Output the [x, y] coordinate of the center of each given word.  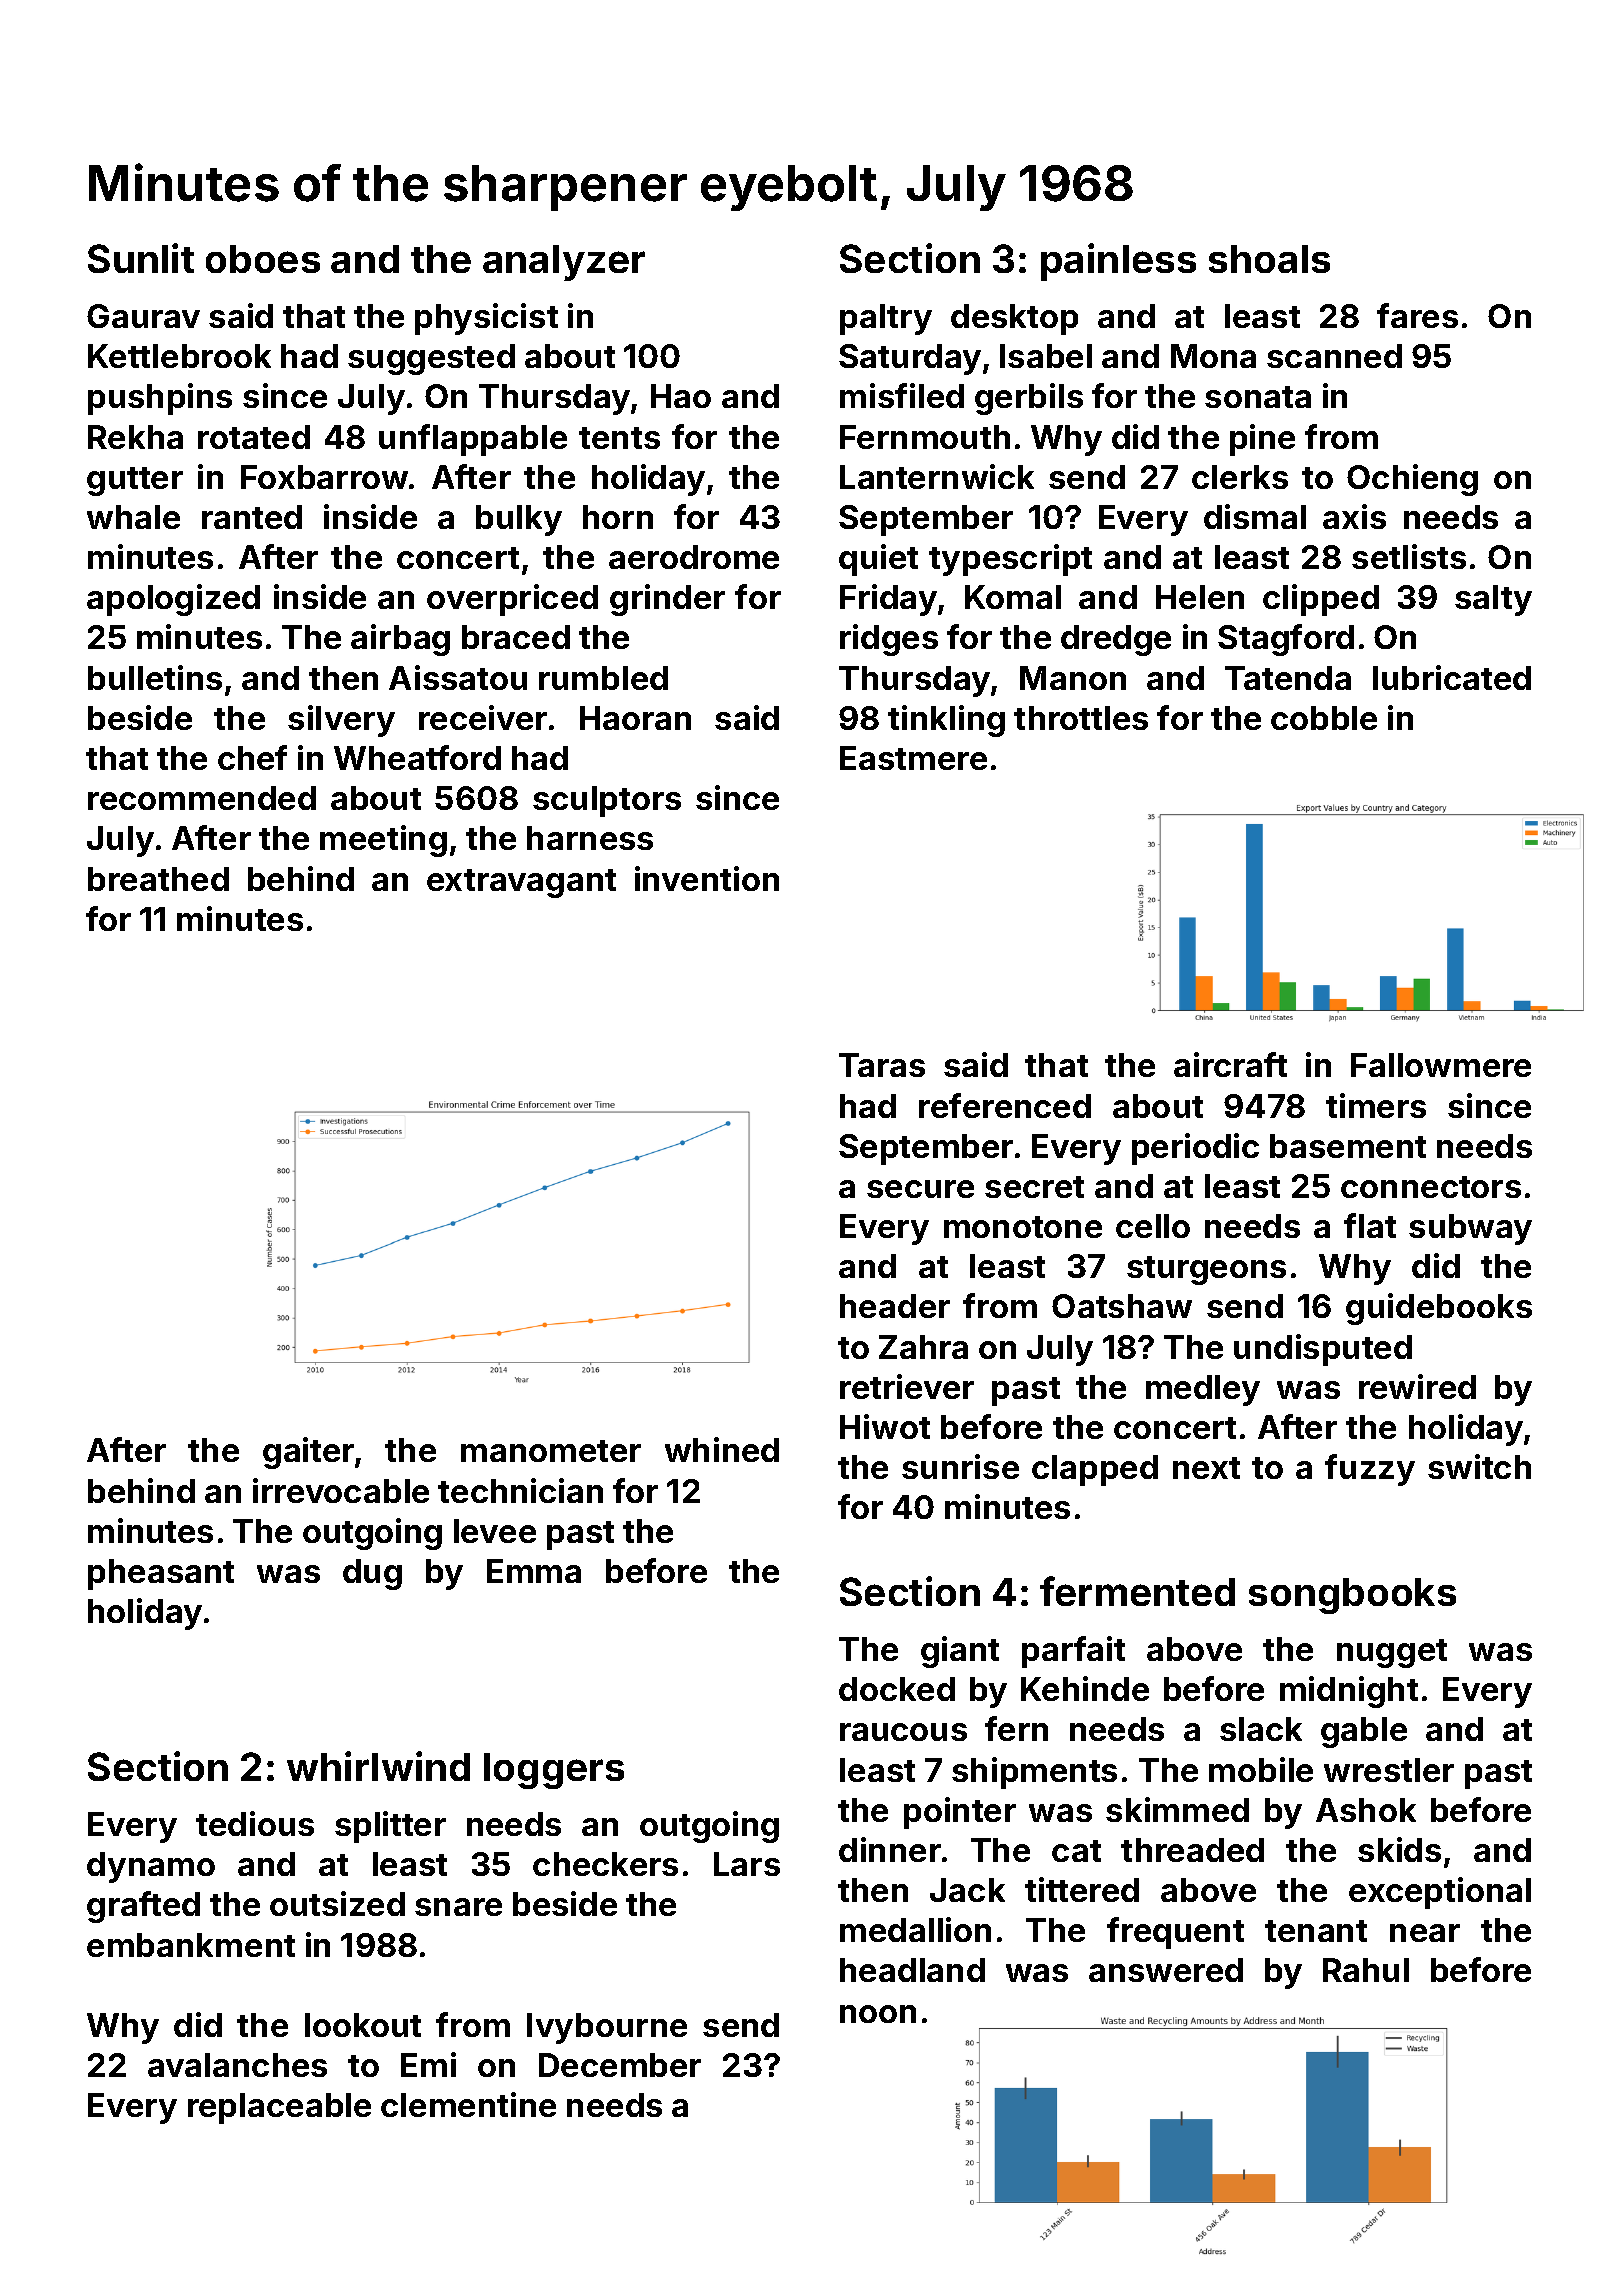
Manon [1073, 678]
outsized [337, 1903]
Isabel [1046, 356]
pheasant [161, 1574]
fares [1417, 315]
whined [722, 1449]
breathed [158, 879]
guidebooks [1439, 1309]
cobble [1324, 718]
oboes [263, 259]
